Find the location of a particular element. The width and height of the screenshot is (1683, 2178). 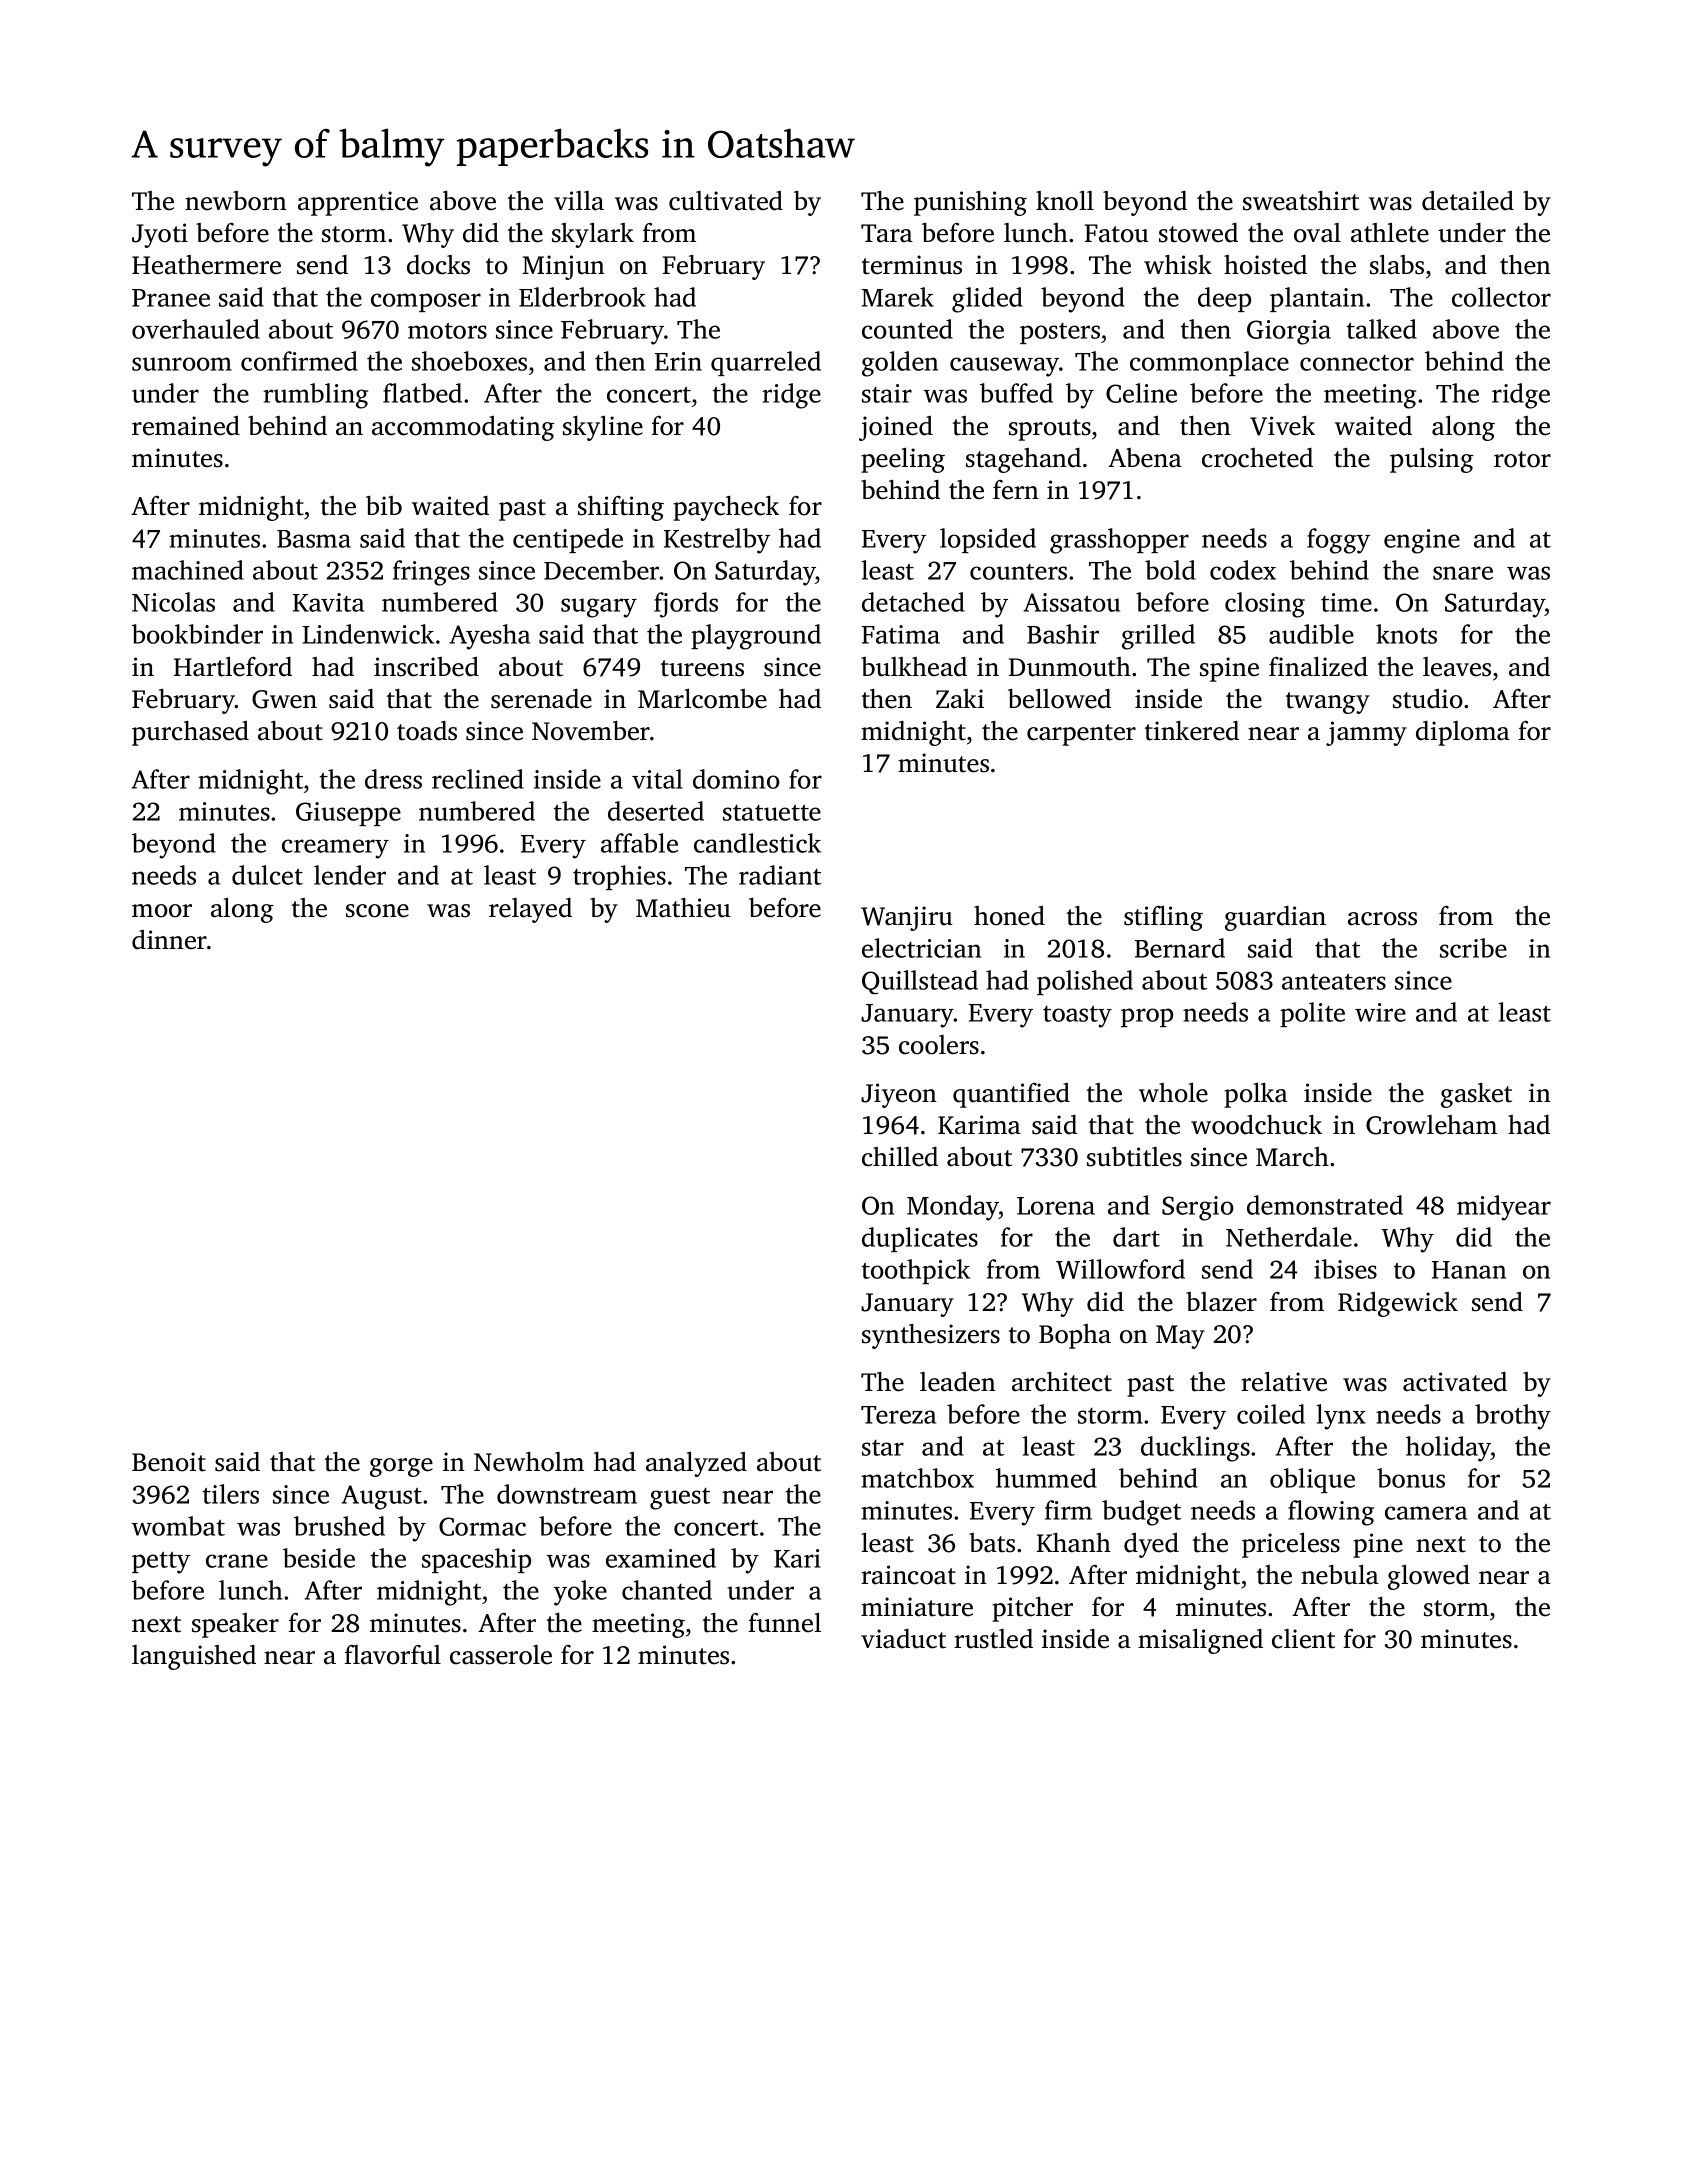

Mathieu is located at coordinates (683, 908).
